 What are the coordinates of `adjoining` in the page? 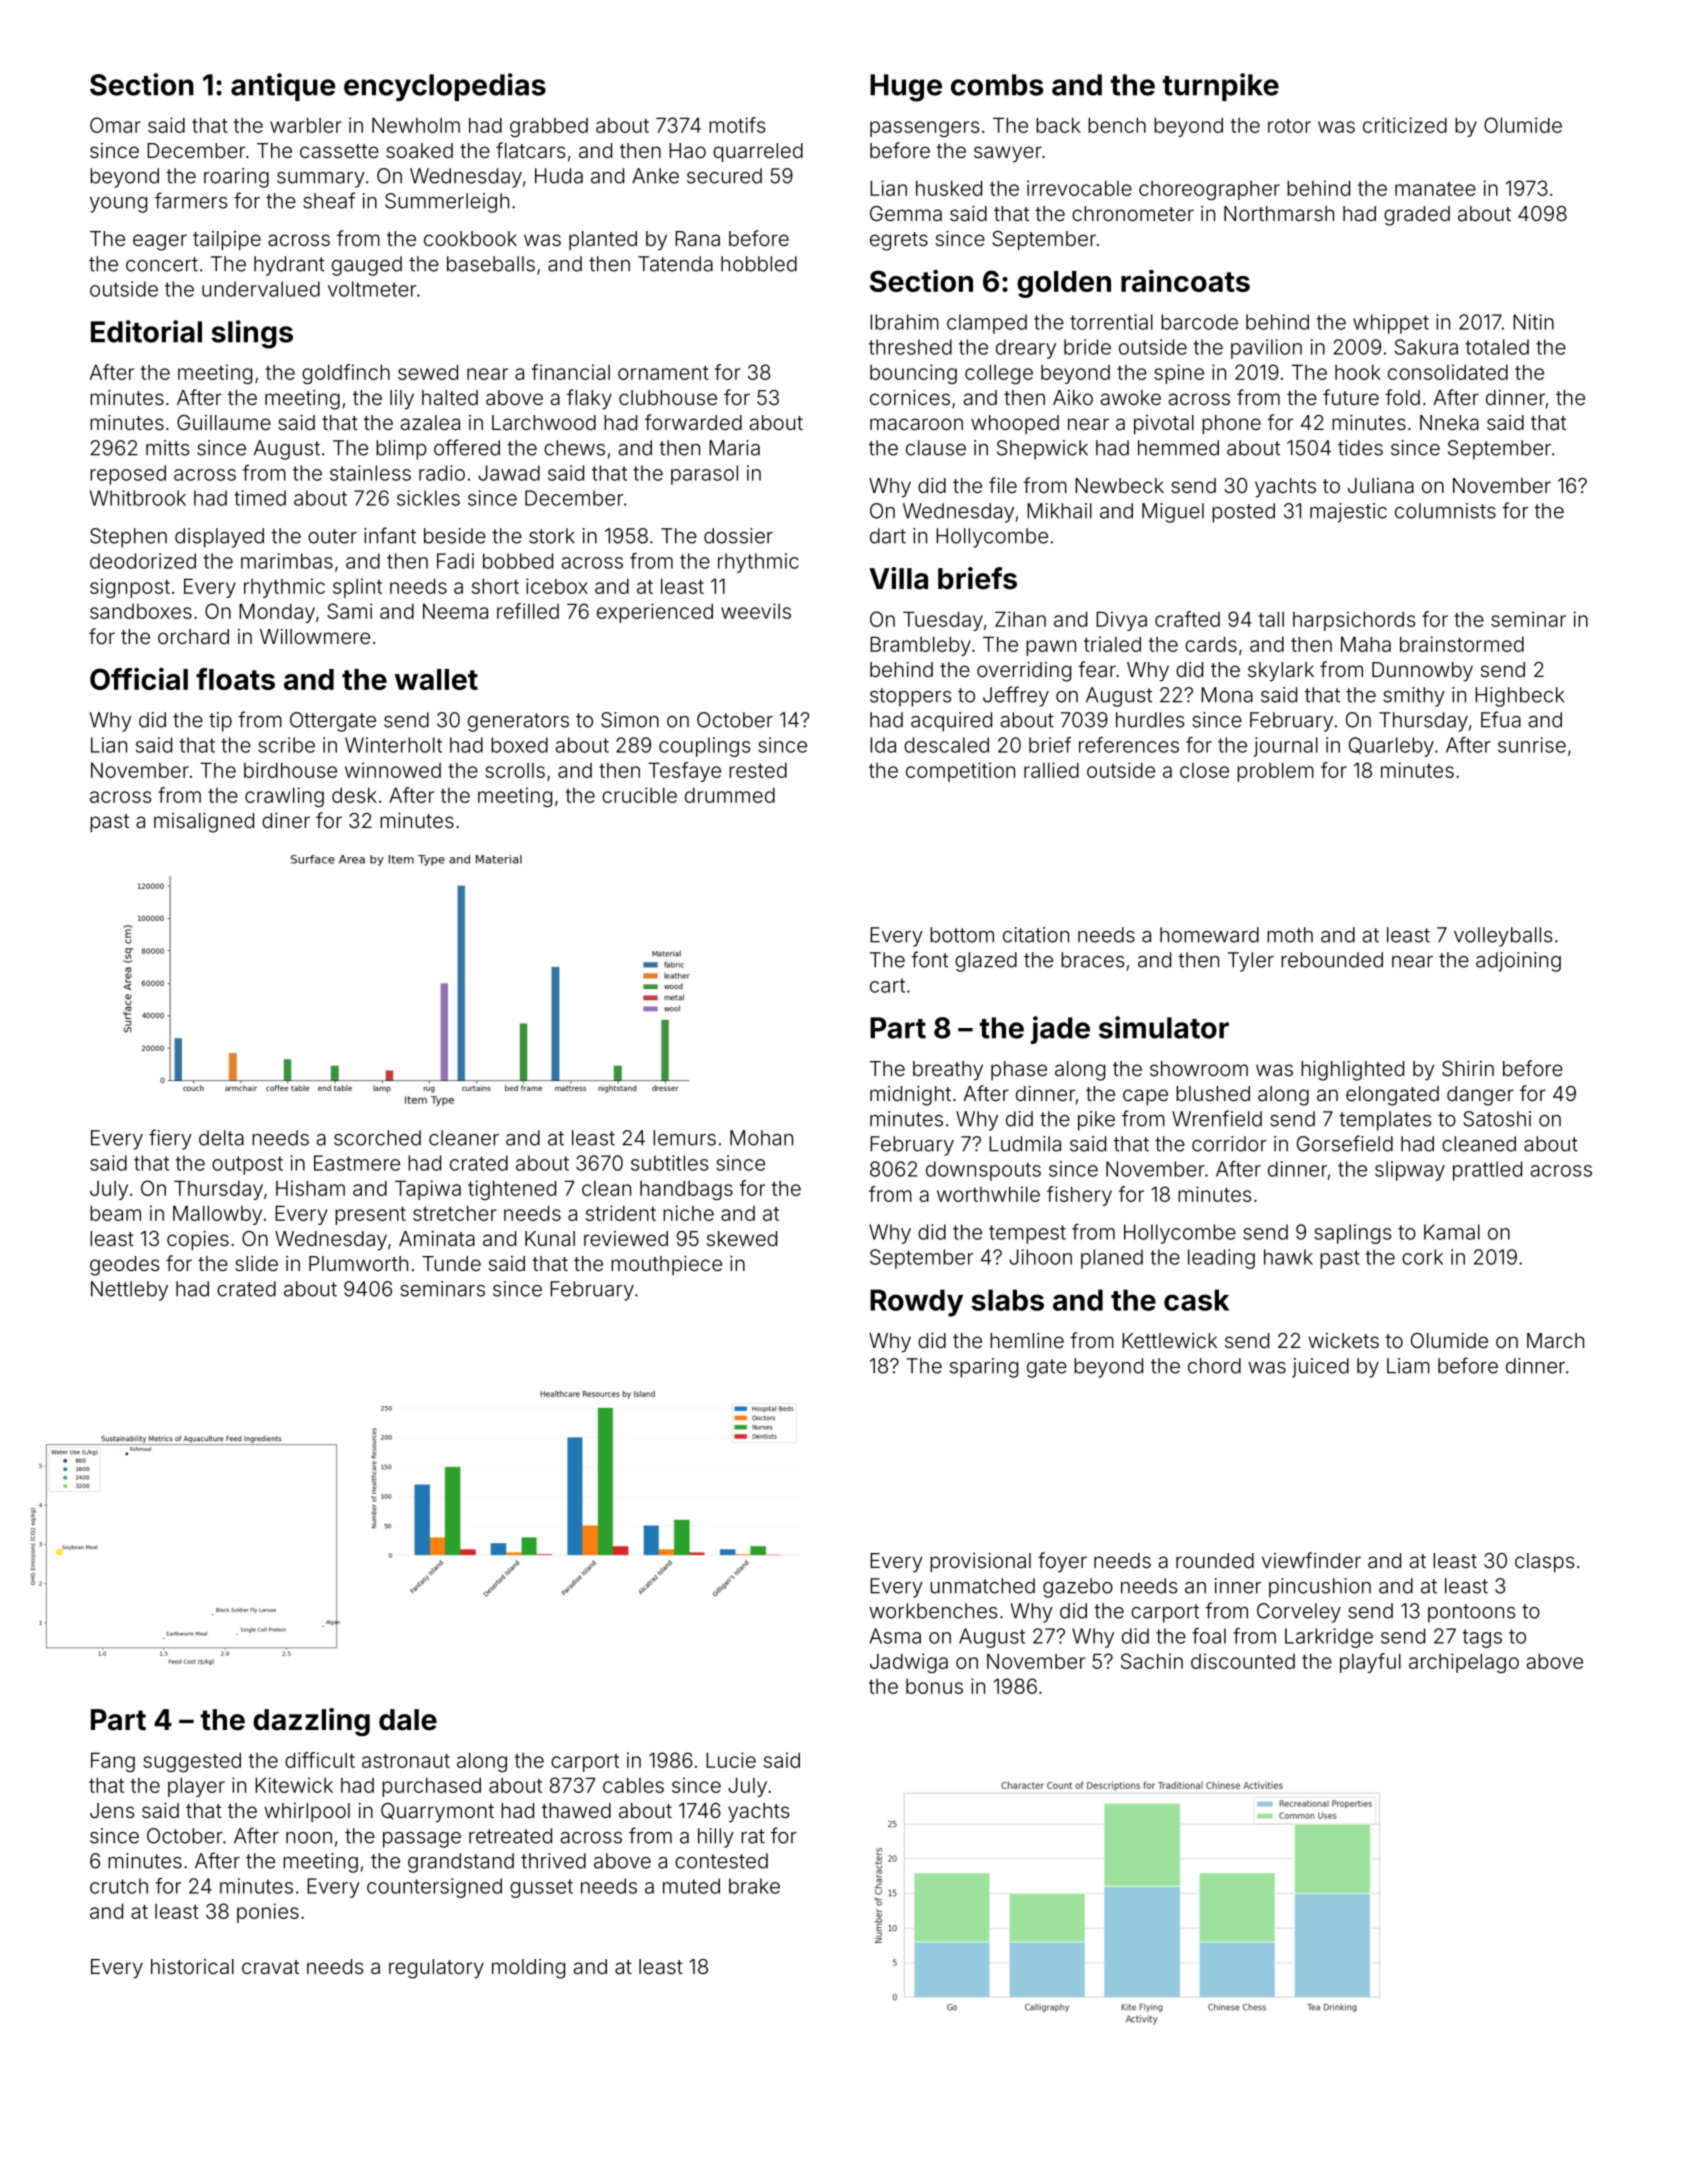 It's located at (1518, 962).
